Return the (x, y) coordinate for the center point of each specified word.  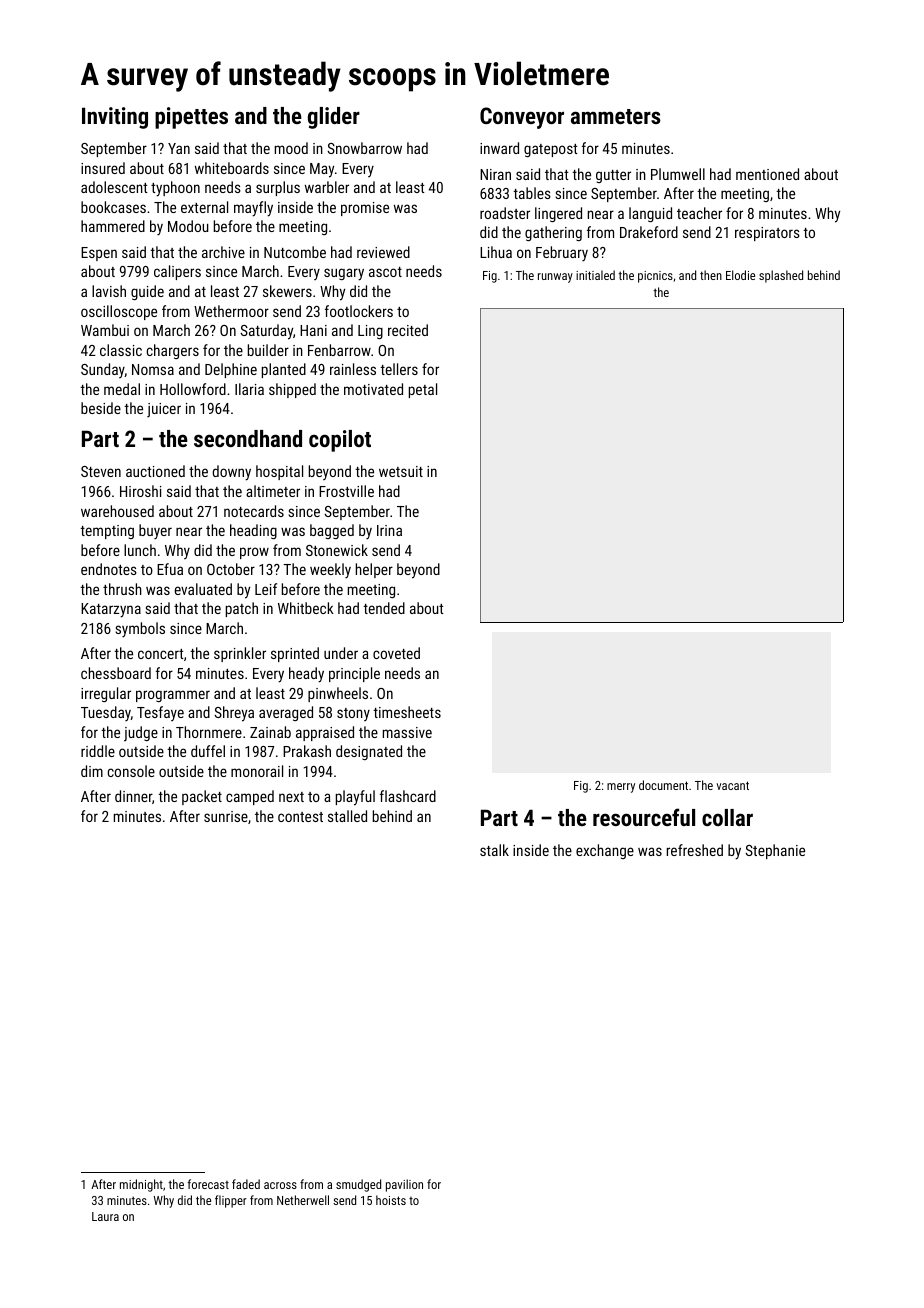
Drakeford (649, 232)
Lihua (496, 252)
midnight (141, 1185)
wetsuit (401, 471)
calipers (177, 272)
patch (242, 609)
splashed (781, 276)
